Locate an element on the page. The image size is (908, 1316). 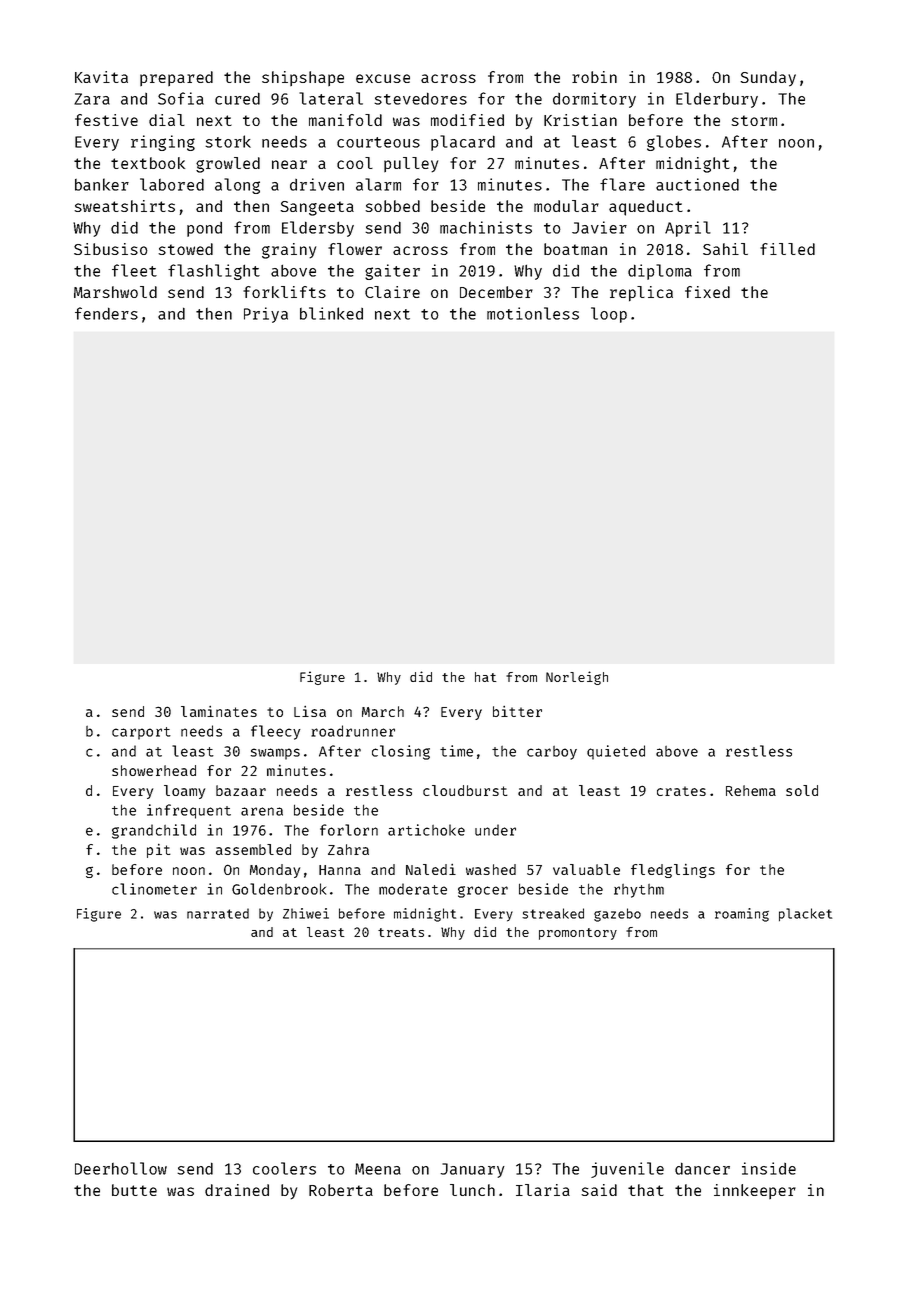
forlorn is located at coordinates (349, 830).
